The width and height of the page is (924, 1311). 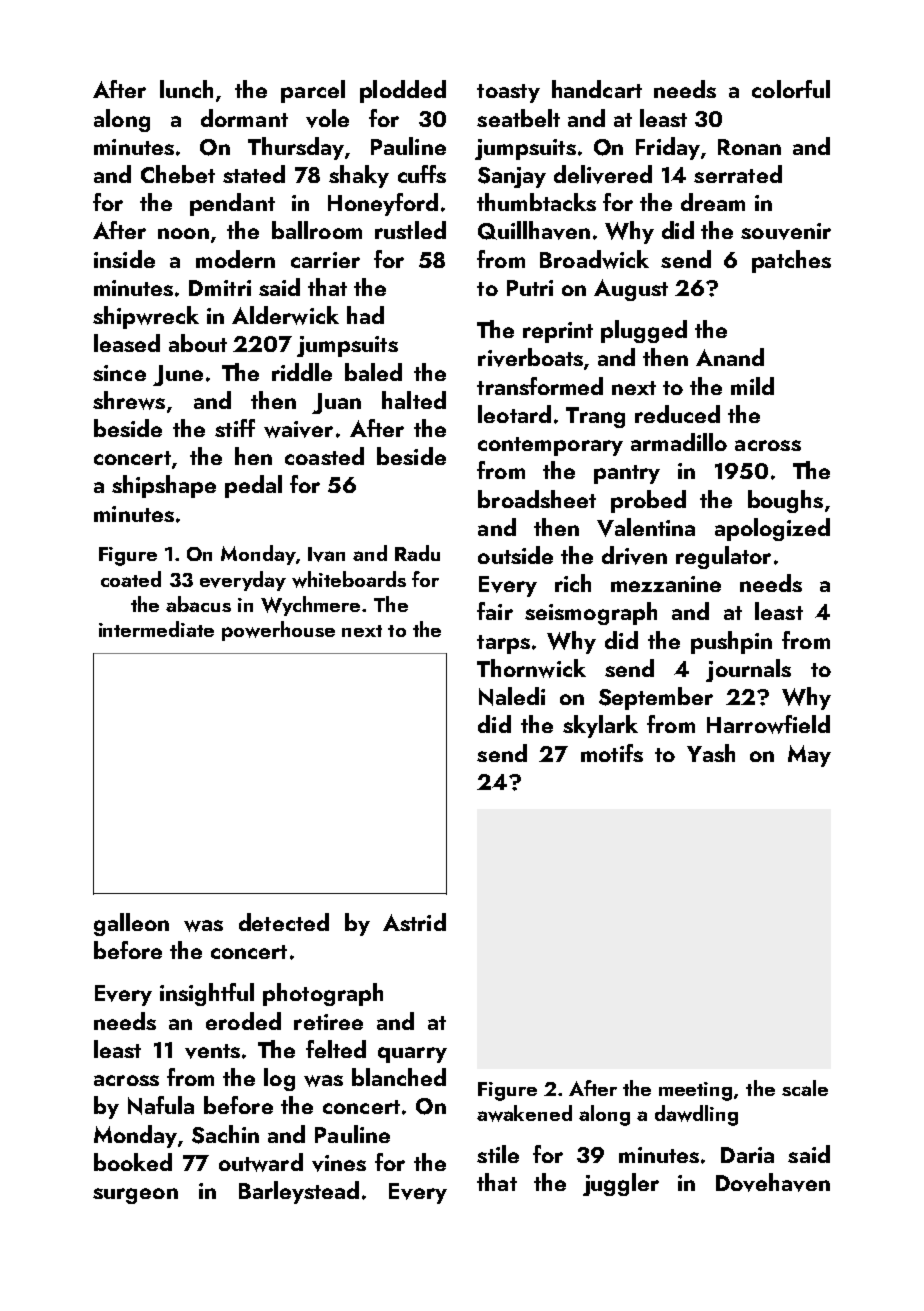 I want to click on patches, so click(x=791, y=261).
